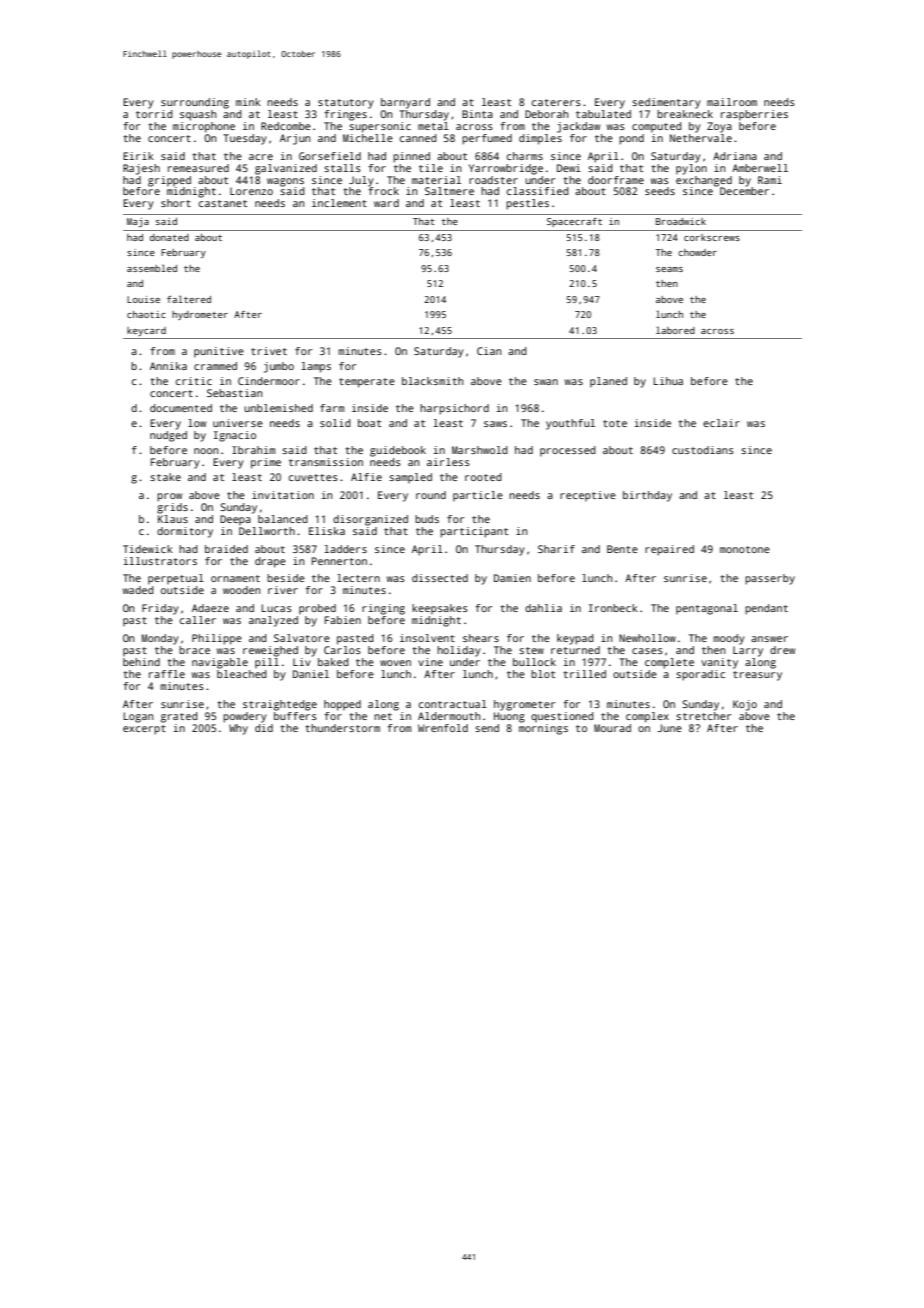  Describe the element at coordinates (285, 182) in the screenshot. I see `wagons` at that location.
